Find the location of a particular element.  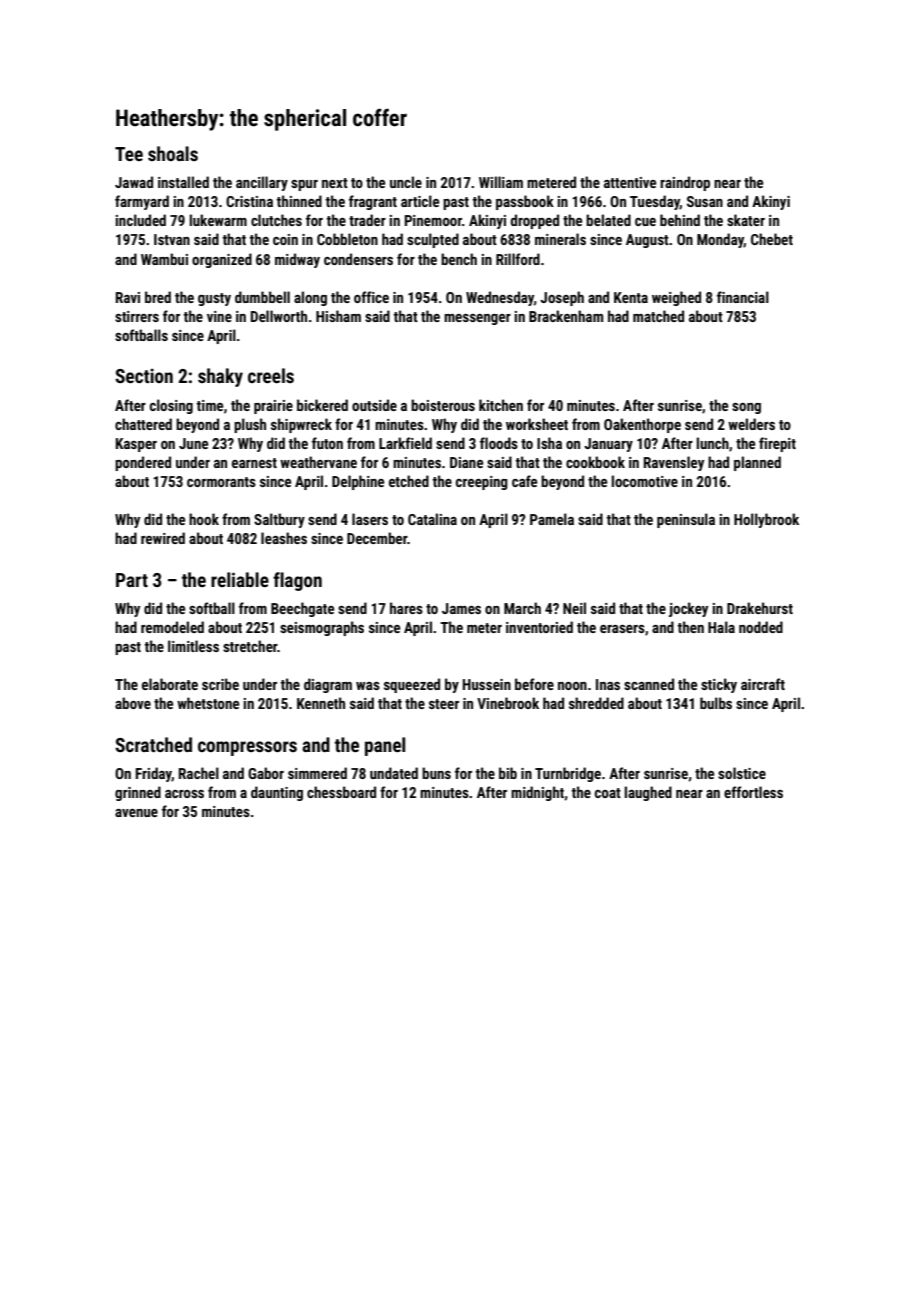

peninsula is located at coordinates (686, 520).
